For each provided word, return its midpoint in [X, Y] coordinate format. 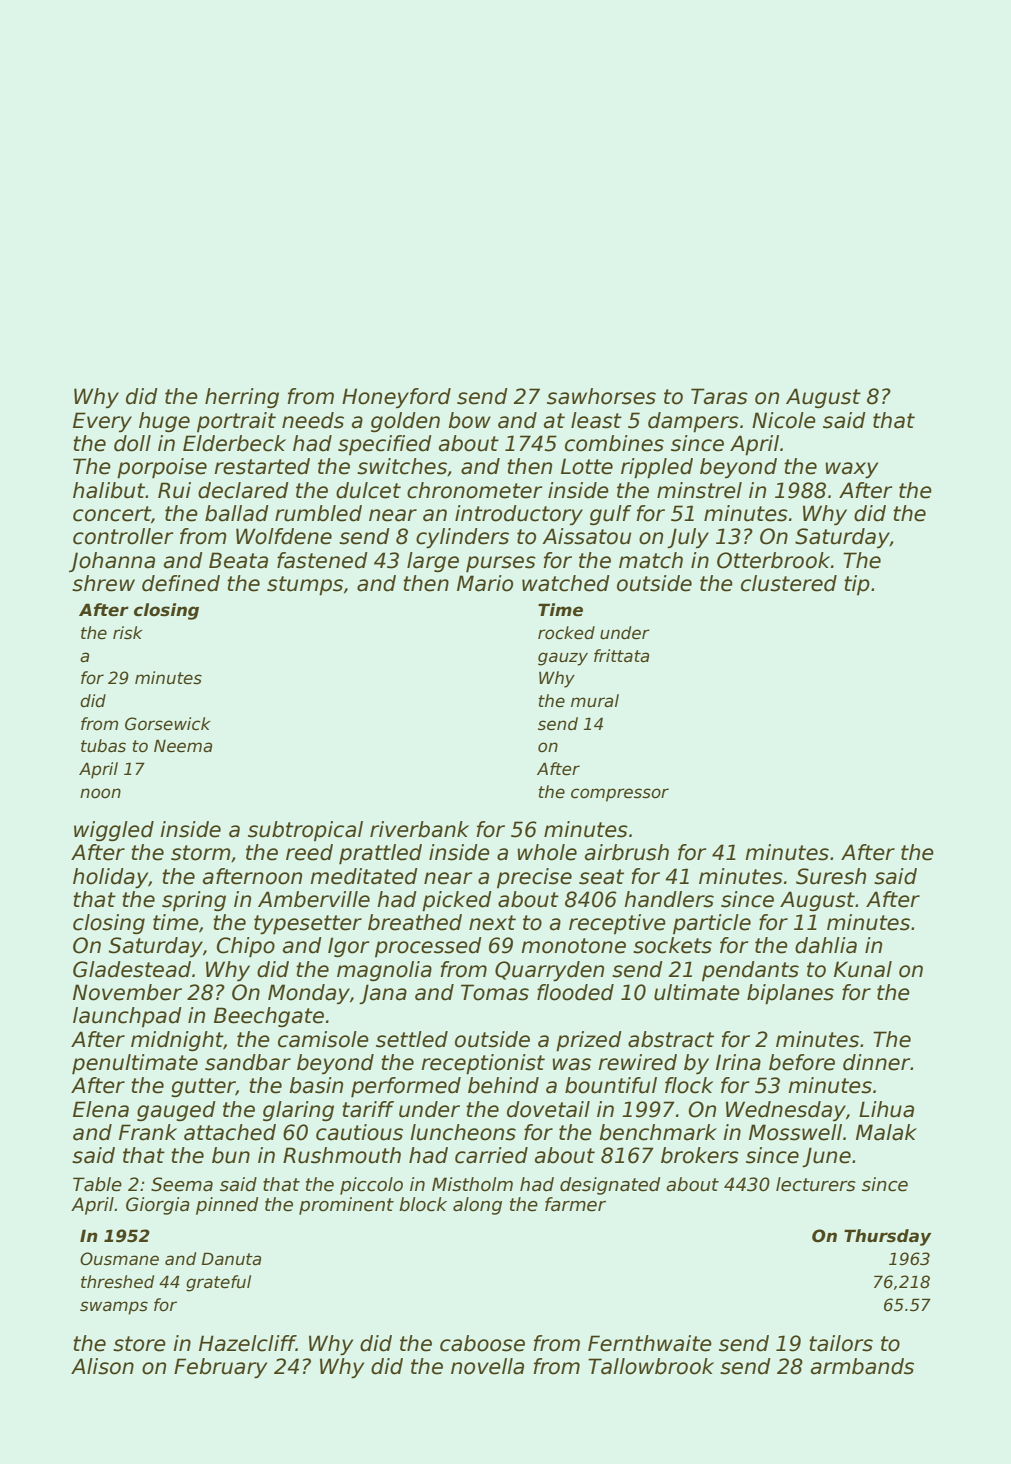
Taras [719, 396]
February [220, 1368]
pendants [750, 971]
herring [242, 398]
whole [547, 852]
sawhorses [601, 396]
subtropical [305, 831]
